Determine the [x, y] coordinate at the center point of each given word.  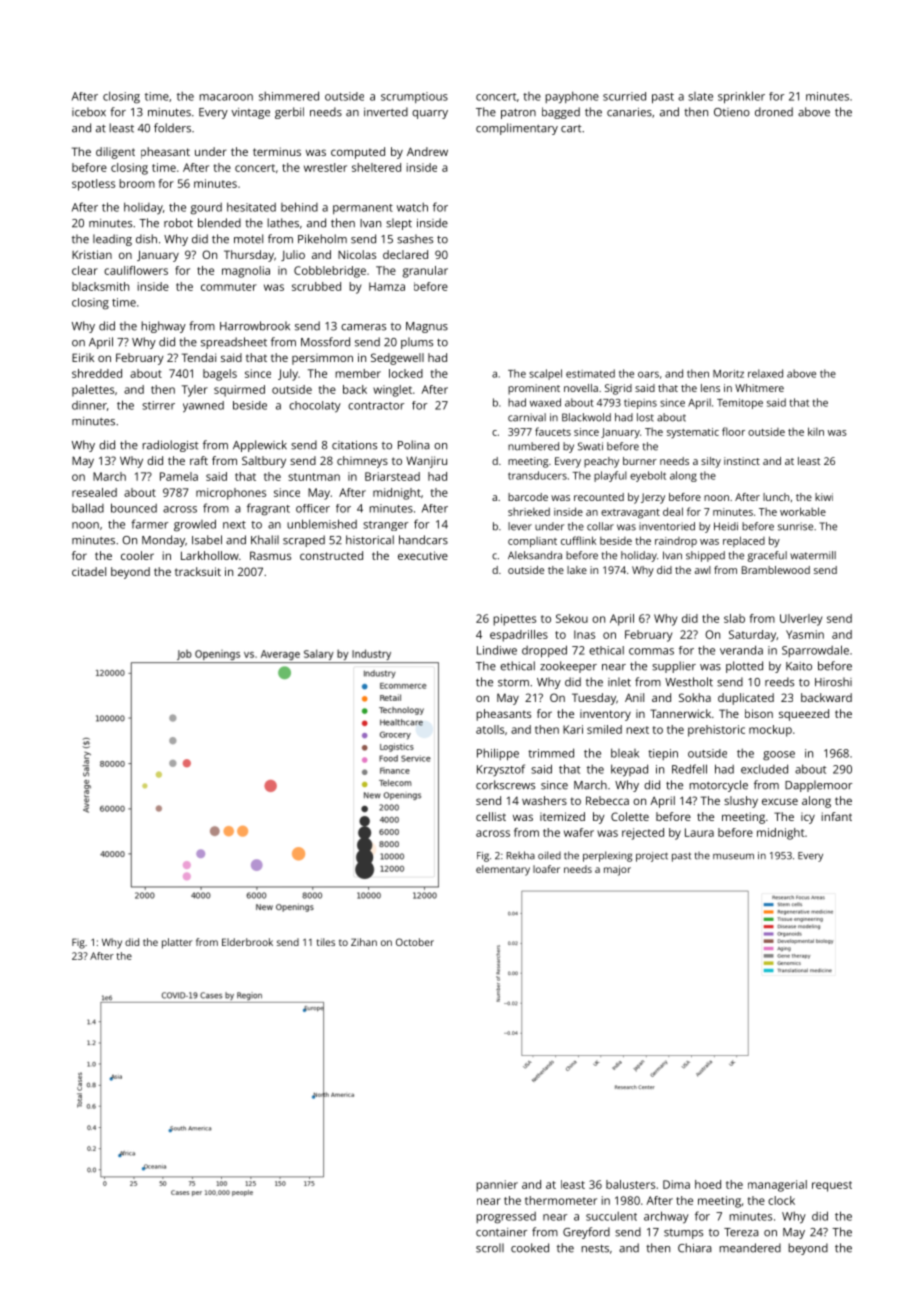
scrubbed [316, 286]
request [832, 1186]
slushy [741, 802]
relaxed [765, 373]
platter [177, 943]
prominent [534, 389]
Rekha [520, 855]
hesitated [251, 207]
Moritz [728, 374]
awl [703, 570]
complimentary [517, 129]
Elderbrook [247, 942]
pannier [497, 1186]
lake [577, 570]
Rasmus [270, 555]
